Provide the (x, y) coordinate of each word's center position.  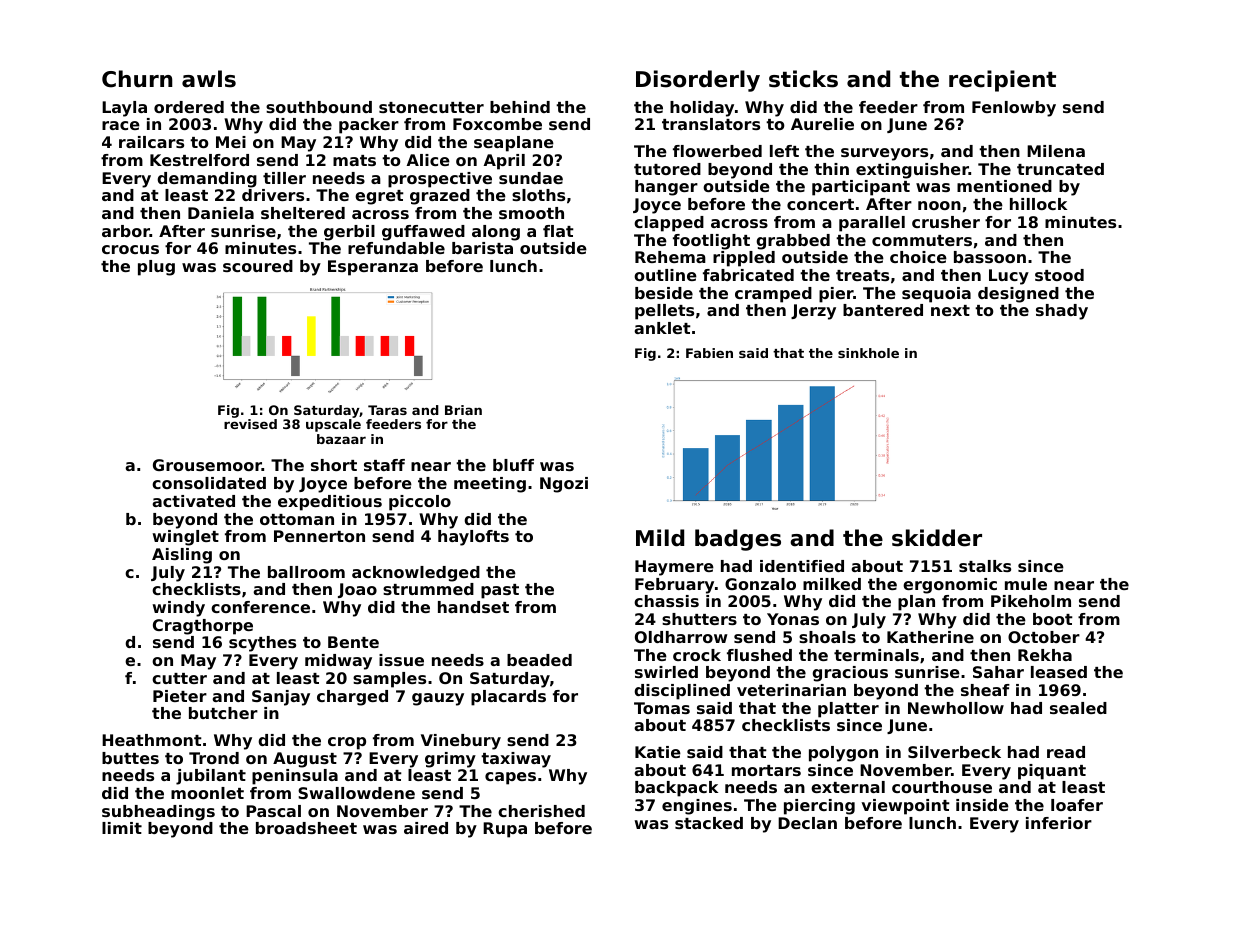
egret (379, 197)
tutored (667, 169)
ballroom (306, 572)
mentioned (1004, 186)
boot (1053, 619)
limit (122, 828)
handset (473, 607)
